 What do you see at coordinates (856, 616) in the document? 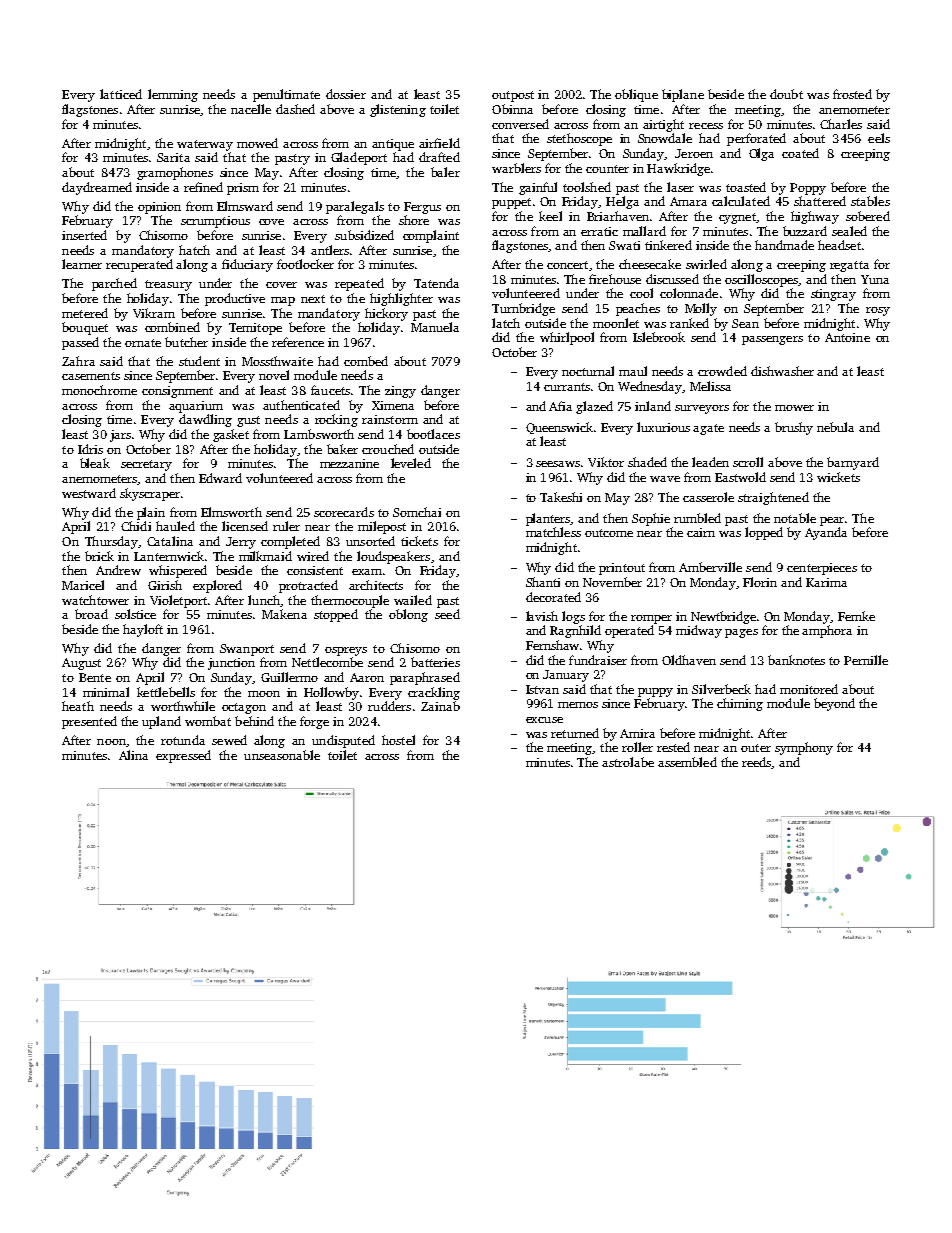
I see `Femke` at bounding box center [856, 616].
